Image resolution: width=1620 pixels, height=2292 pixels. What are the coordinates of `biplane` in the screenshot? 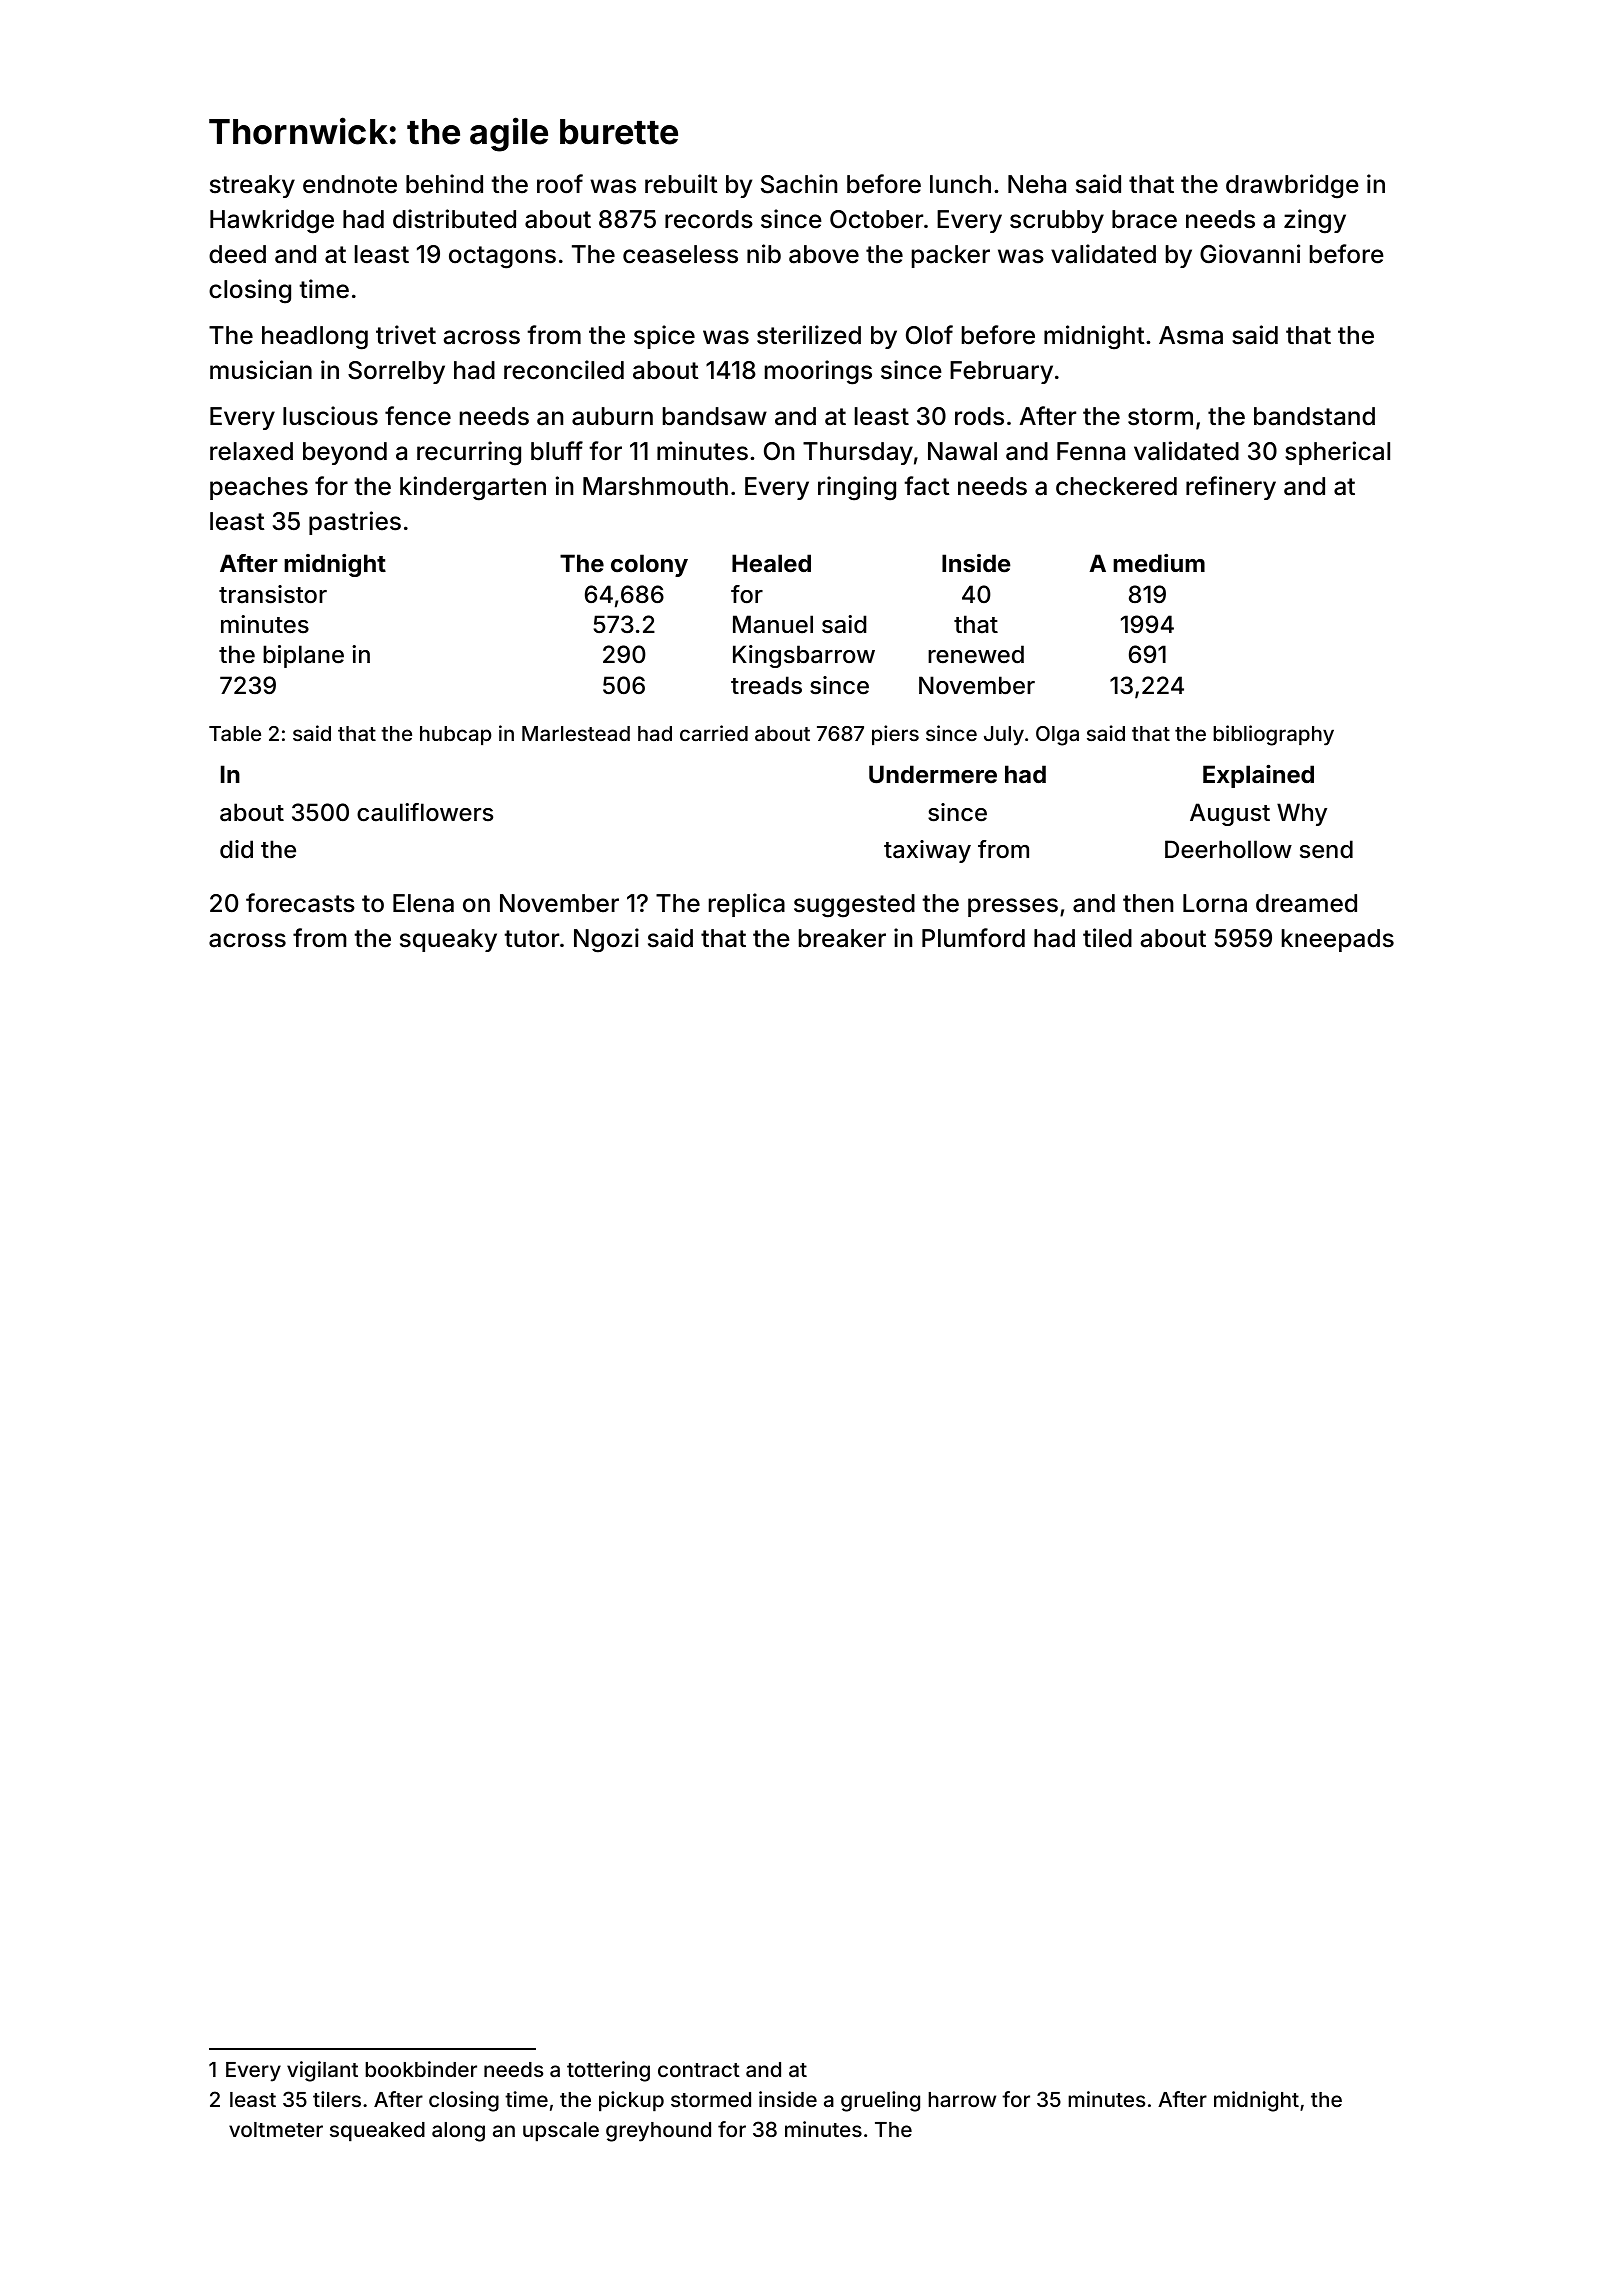 It's located at (303, 656).
